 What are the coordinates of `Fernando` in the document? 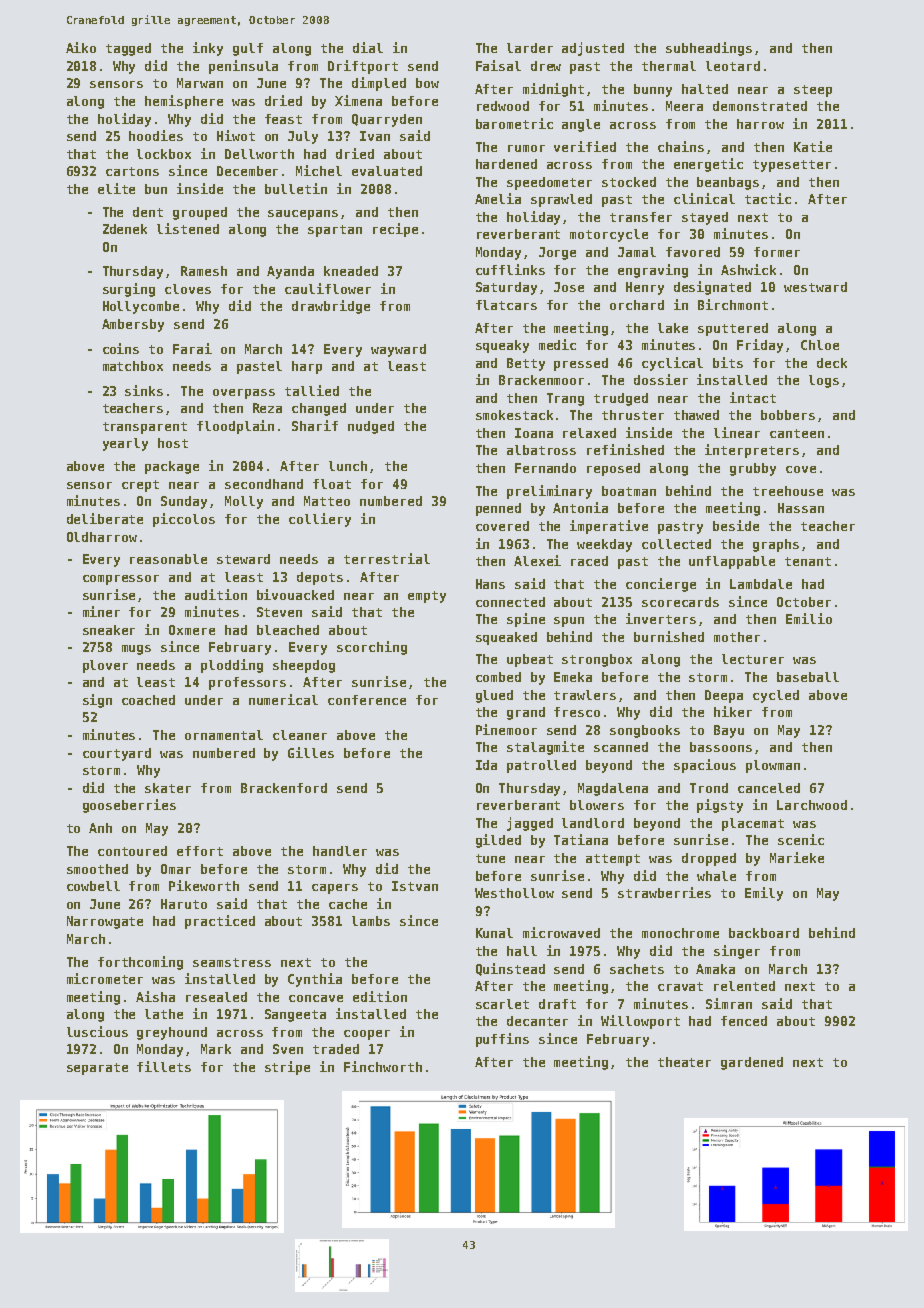 It's located at (545, 468).
